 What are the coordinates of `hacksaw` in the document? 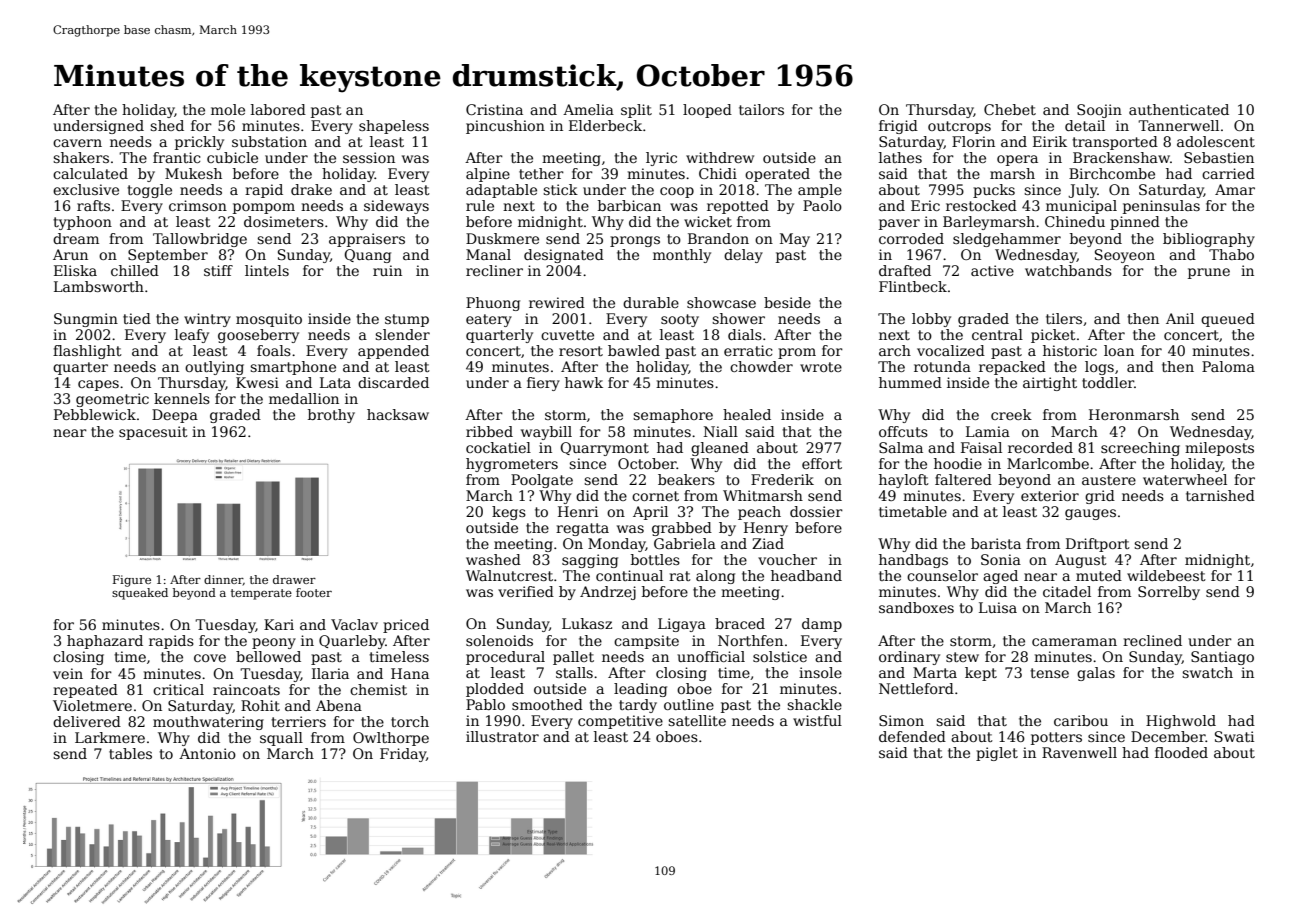 It's located at (398, 414).
